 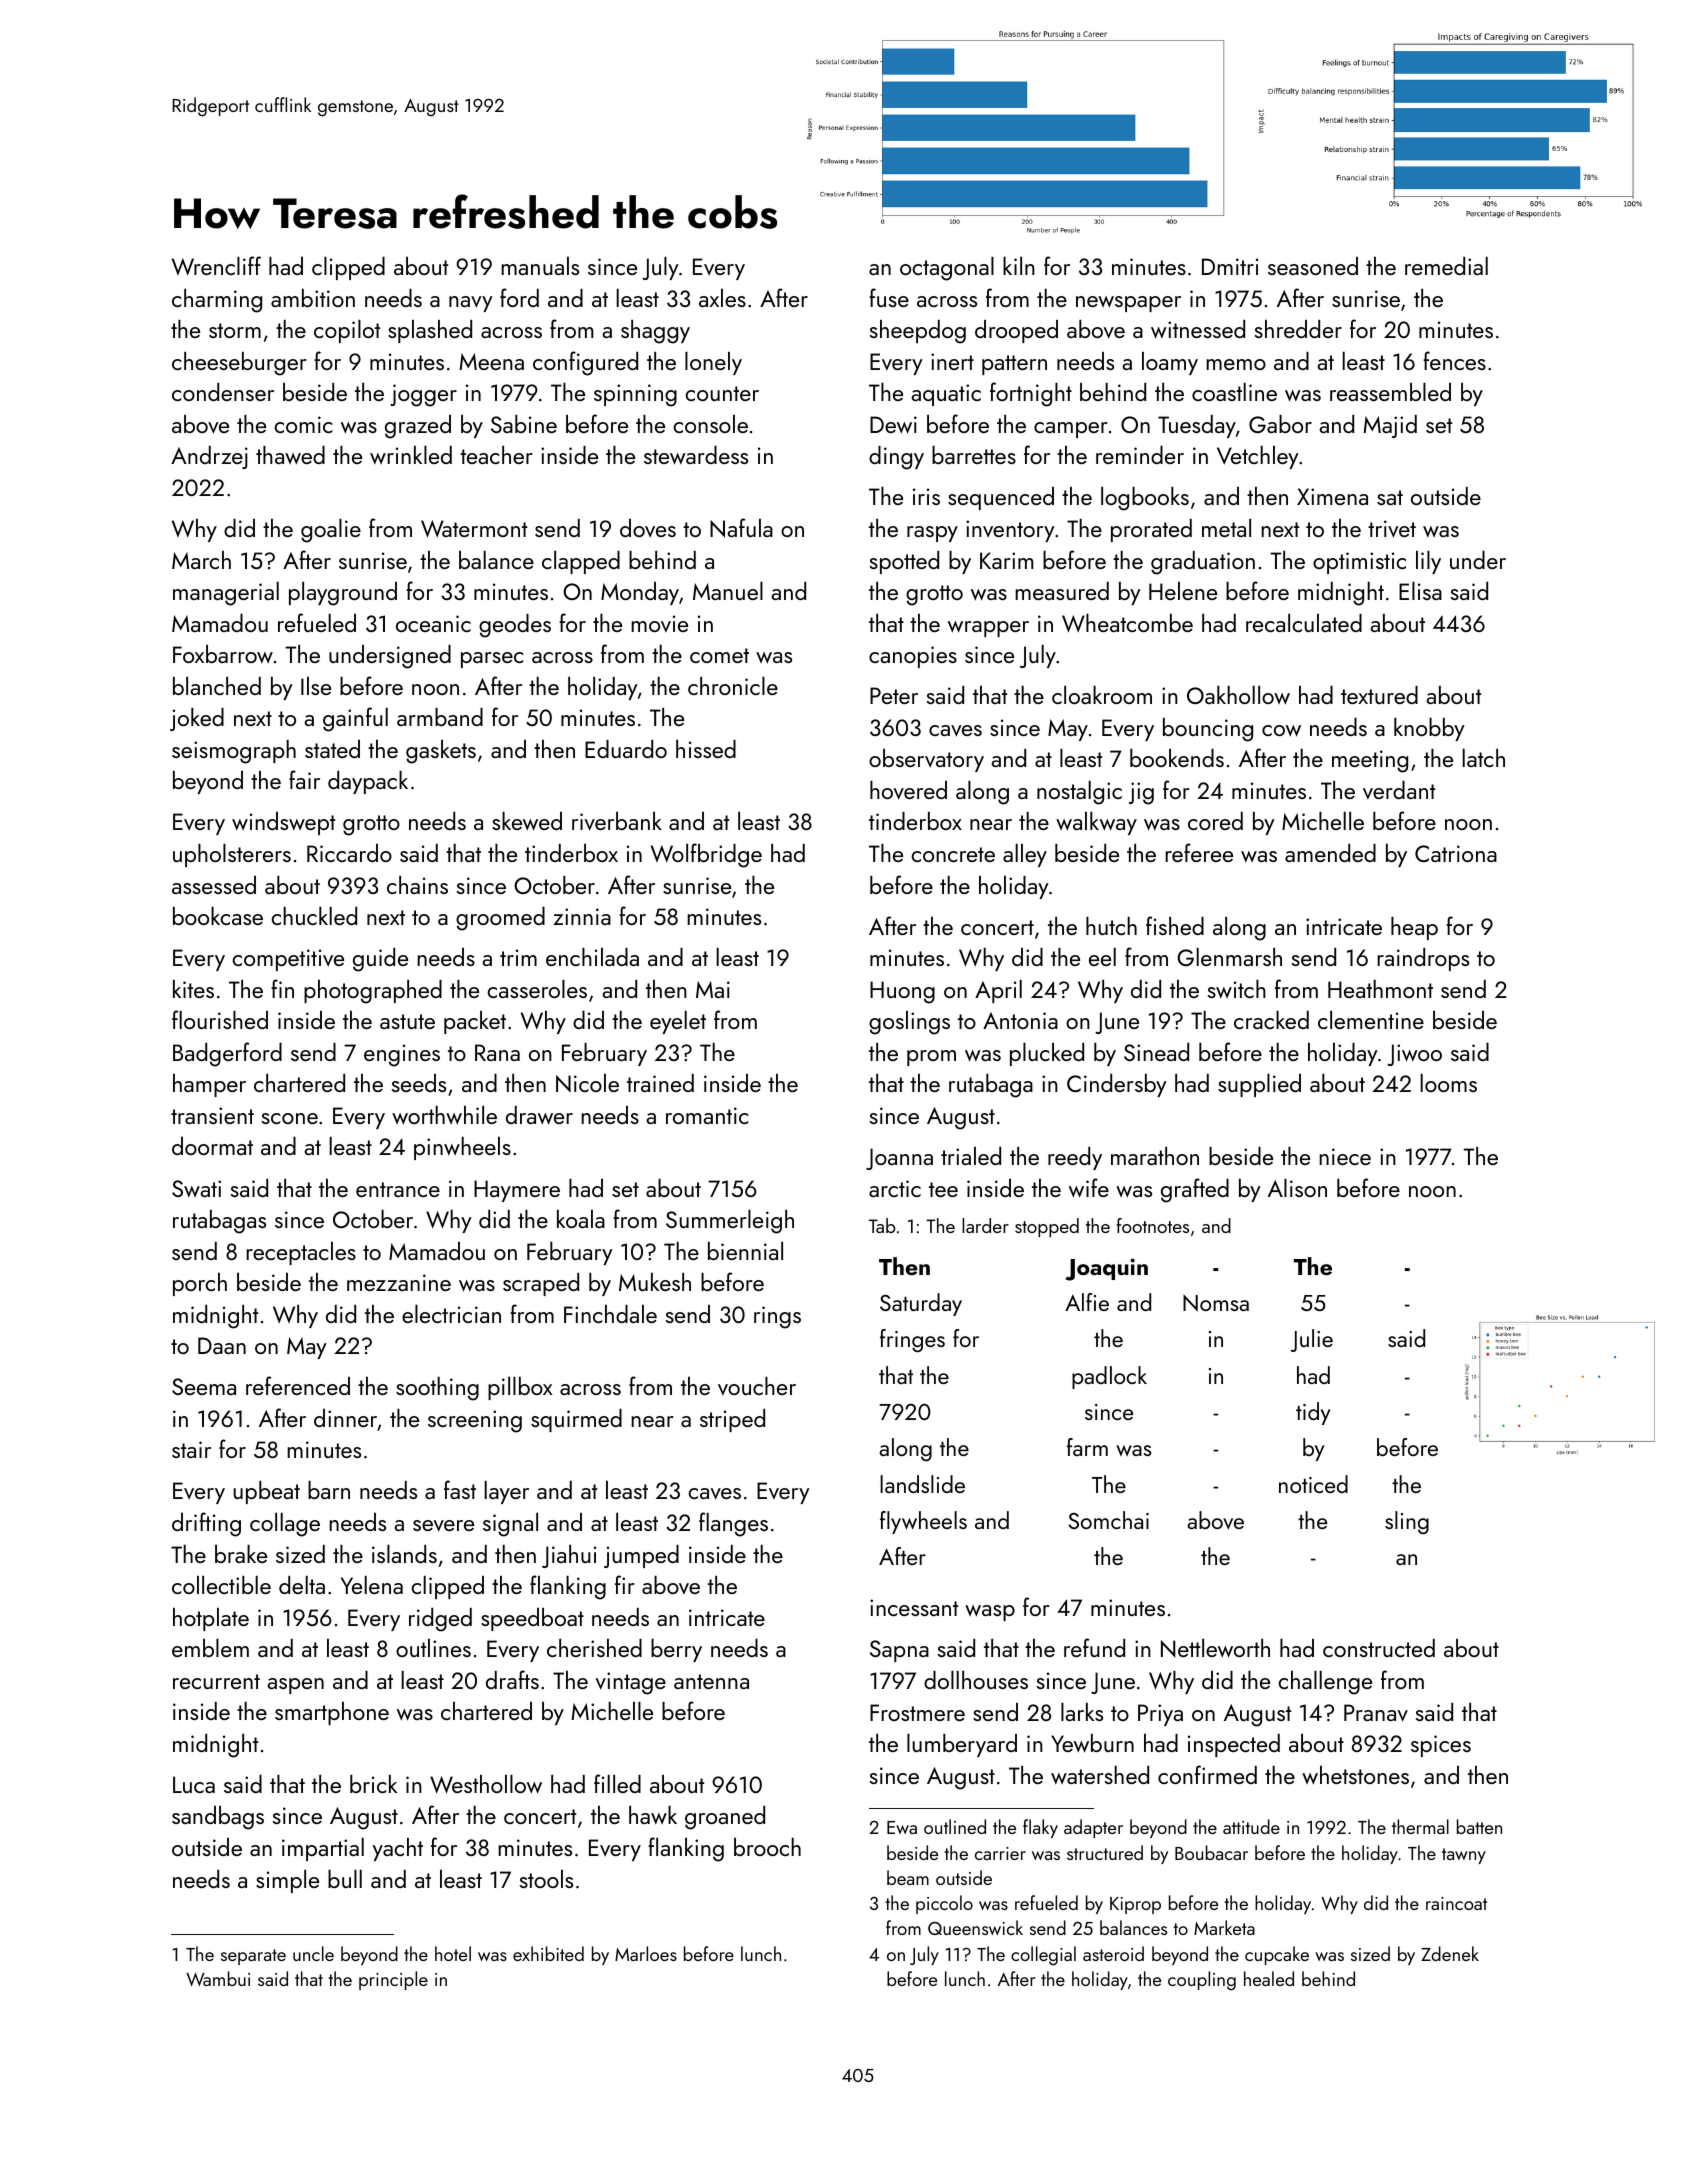 What do you see at coordinates (1258, 457) in the screenshot?
I see `Vetchley` at bounding box center [1258, 457].
